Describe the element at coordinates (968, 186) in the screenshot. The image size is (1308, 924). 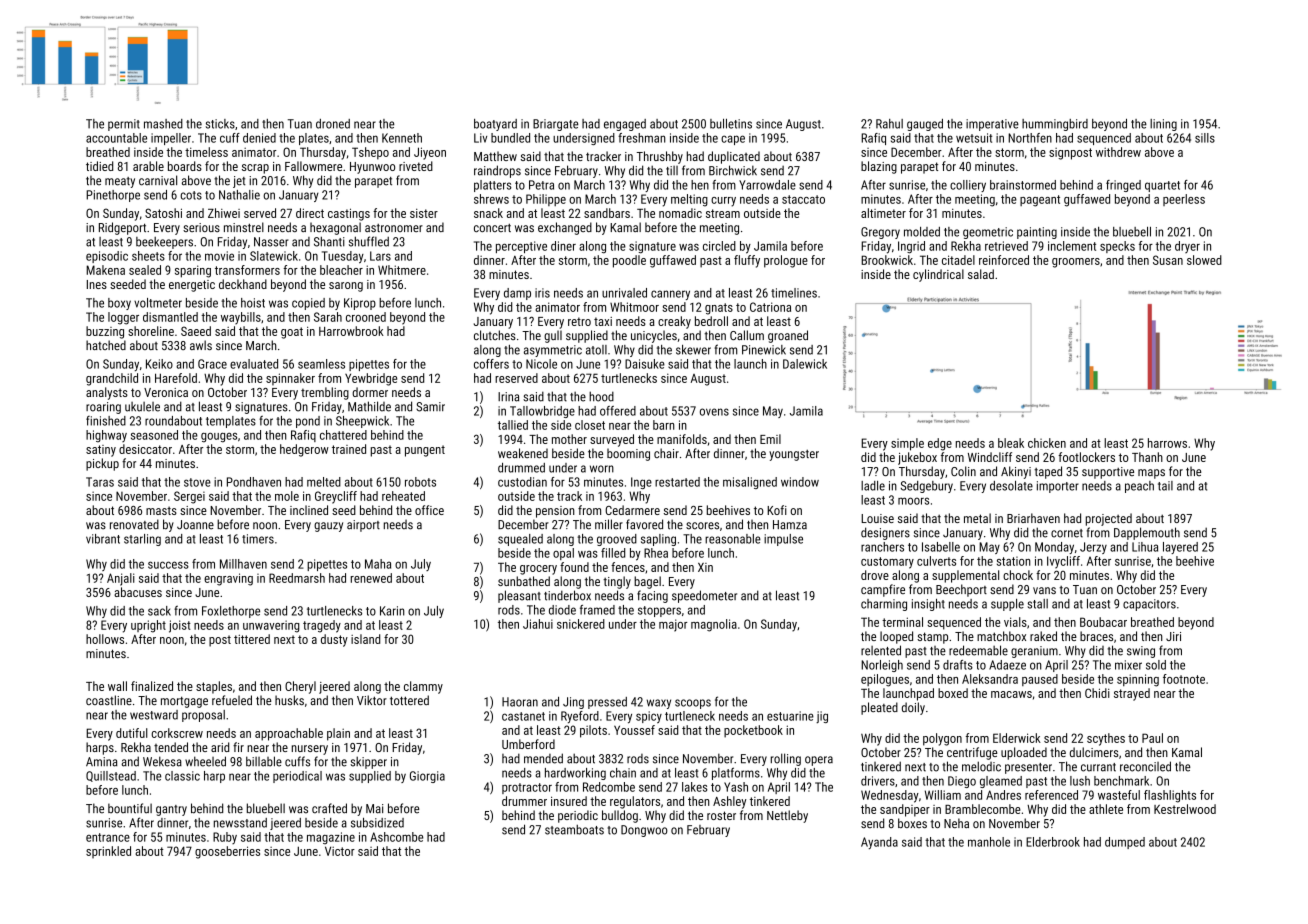
I see `colliery` at that location.
